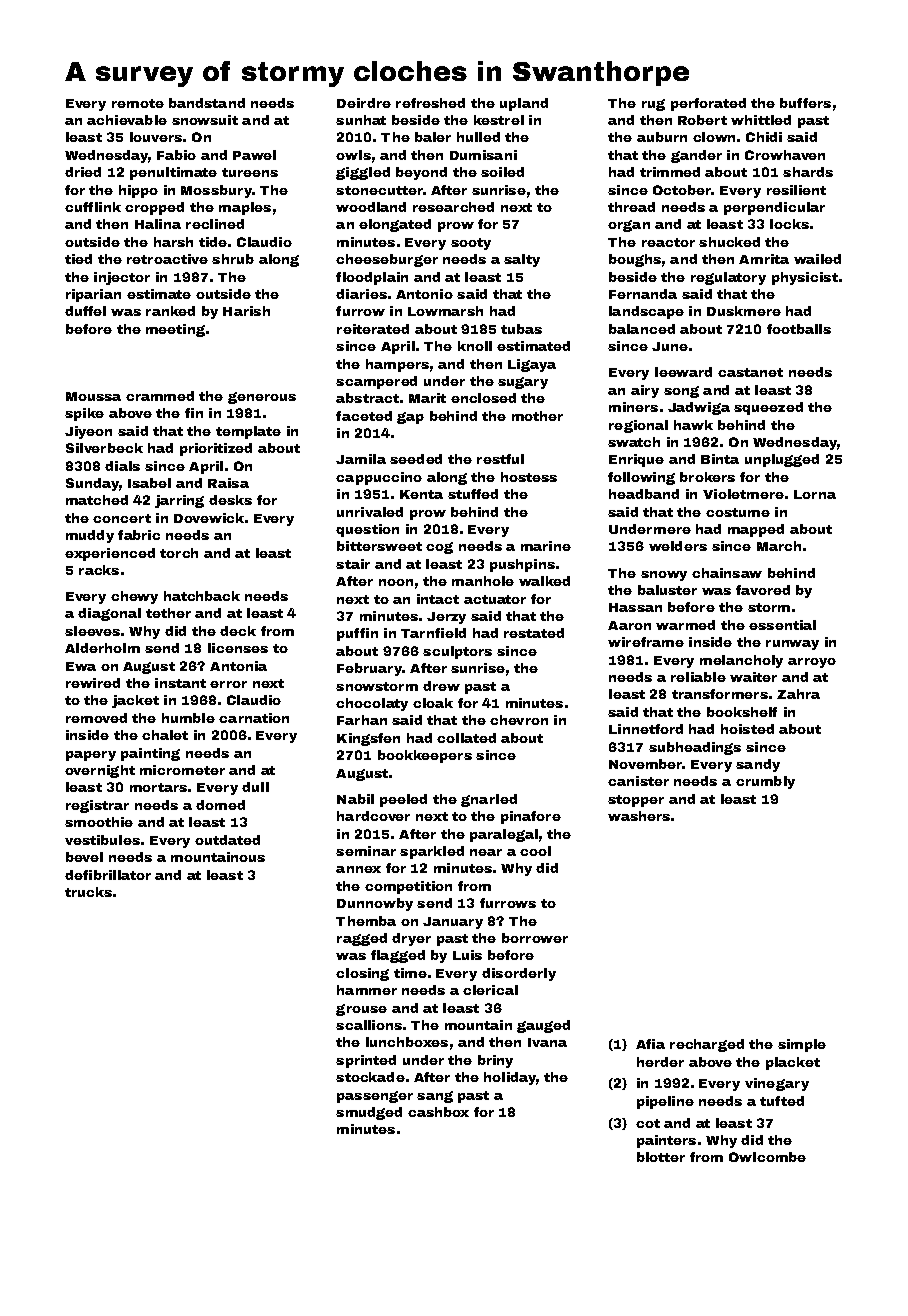 This screenshot has width=908, height=1316. Describe the element at coordinates (789, 224) in the screenshot. I see `locks` at that location.
